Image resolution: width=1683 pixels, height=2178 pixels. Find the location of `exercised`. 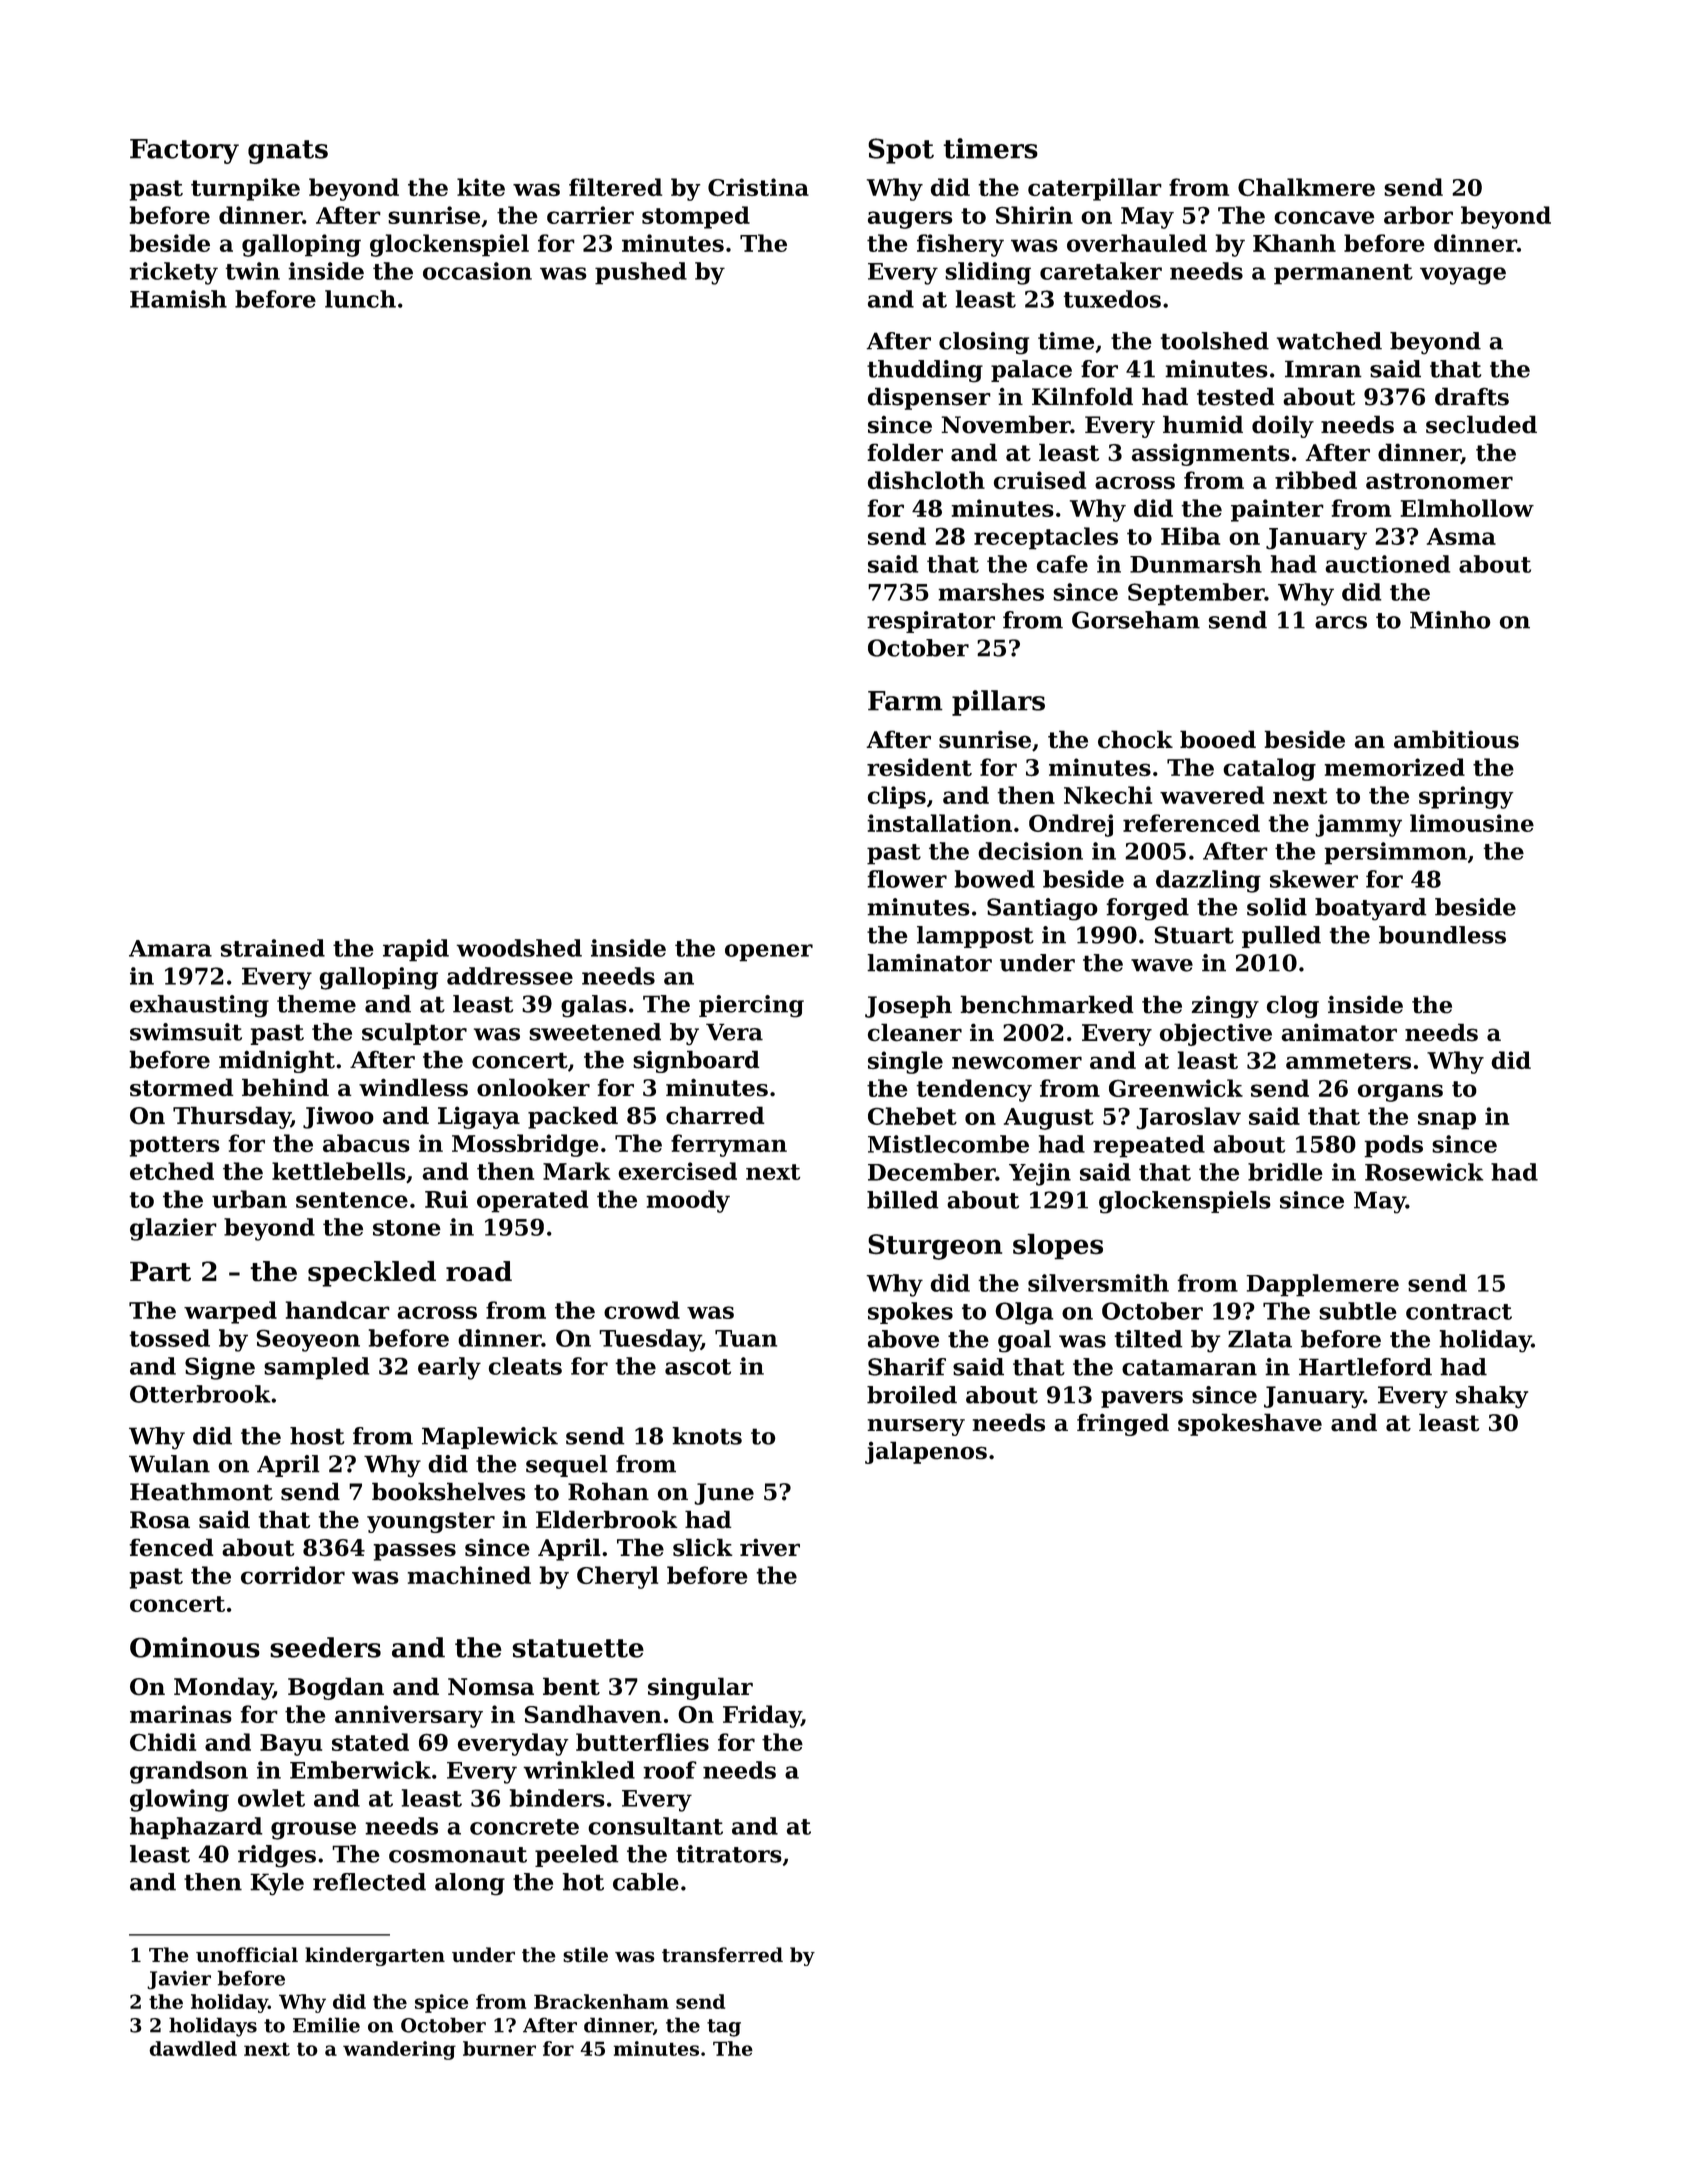

exercised is located at coordinates (677, 1171).
